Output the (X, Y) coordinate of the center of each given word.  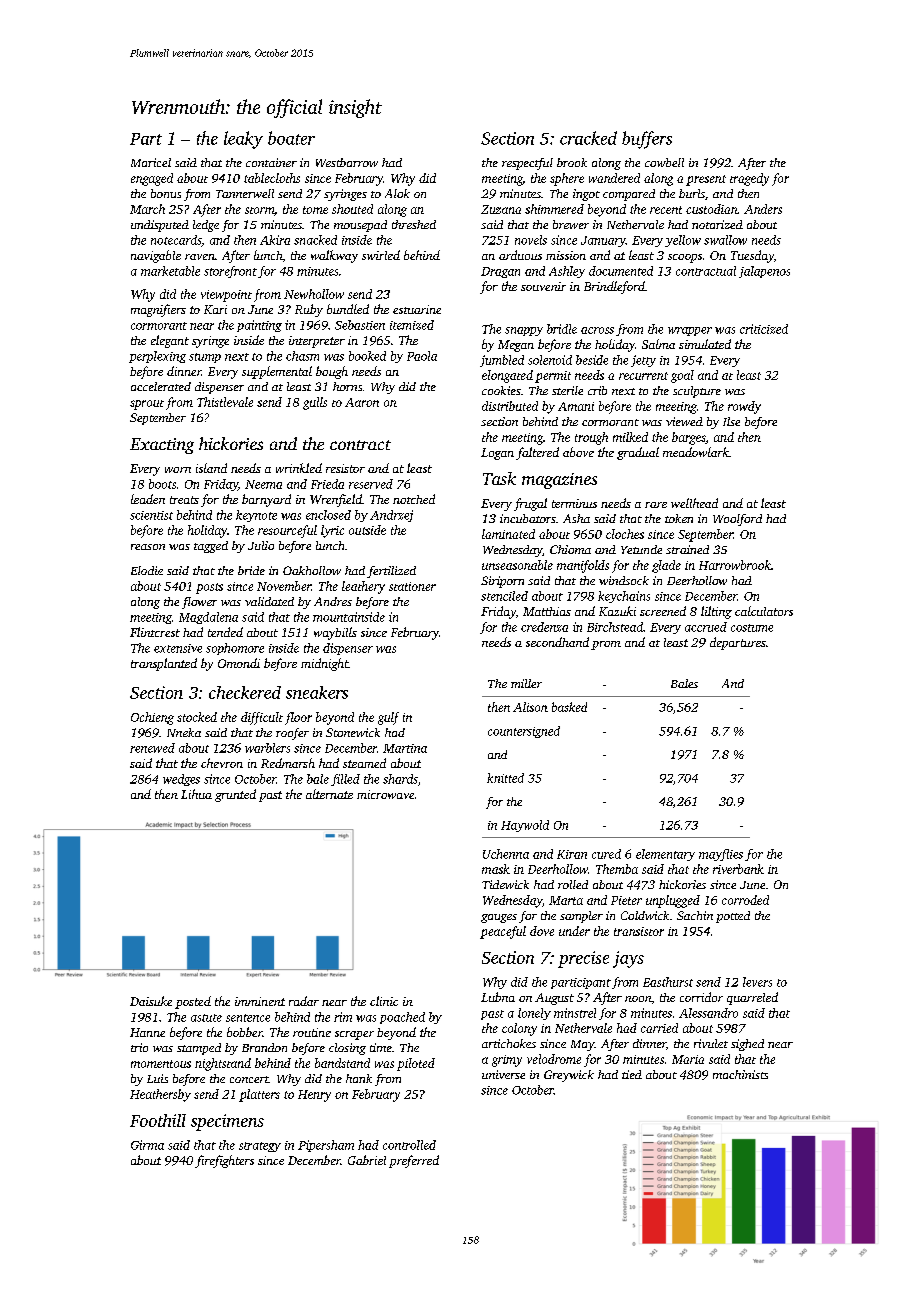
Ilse (731, 421)
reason (148, 547)
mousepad (360, 226)
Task (499, 478)
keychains (624, 597)
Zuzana (501, 209)
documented (621, 271)
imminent (260, 1001)
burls (692, 193)
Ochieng (152, 718)
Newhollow (314, 294)
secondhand (557, 642)
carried (659, 1028)
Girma (147, 1145)
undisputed (160, 226)
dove (542, 931)
